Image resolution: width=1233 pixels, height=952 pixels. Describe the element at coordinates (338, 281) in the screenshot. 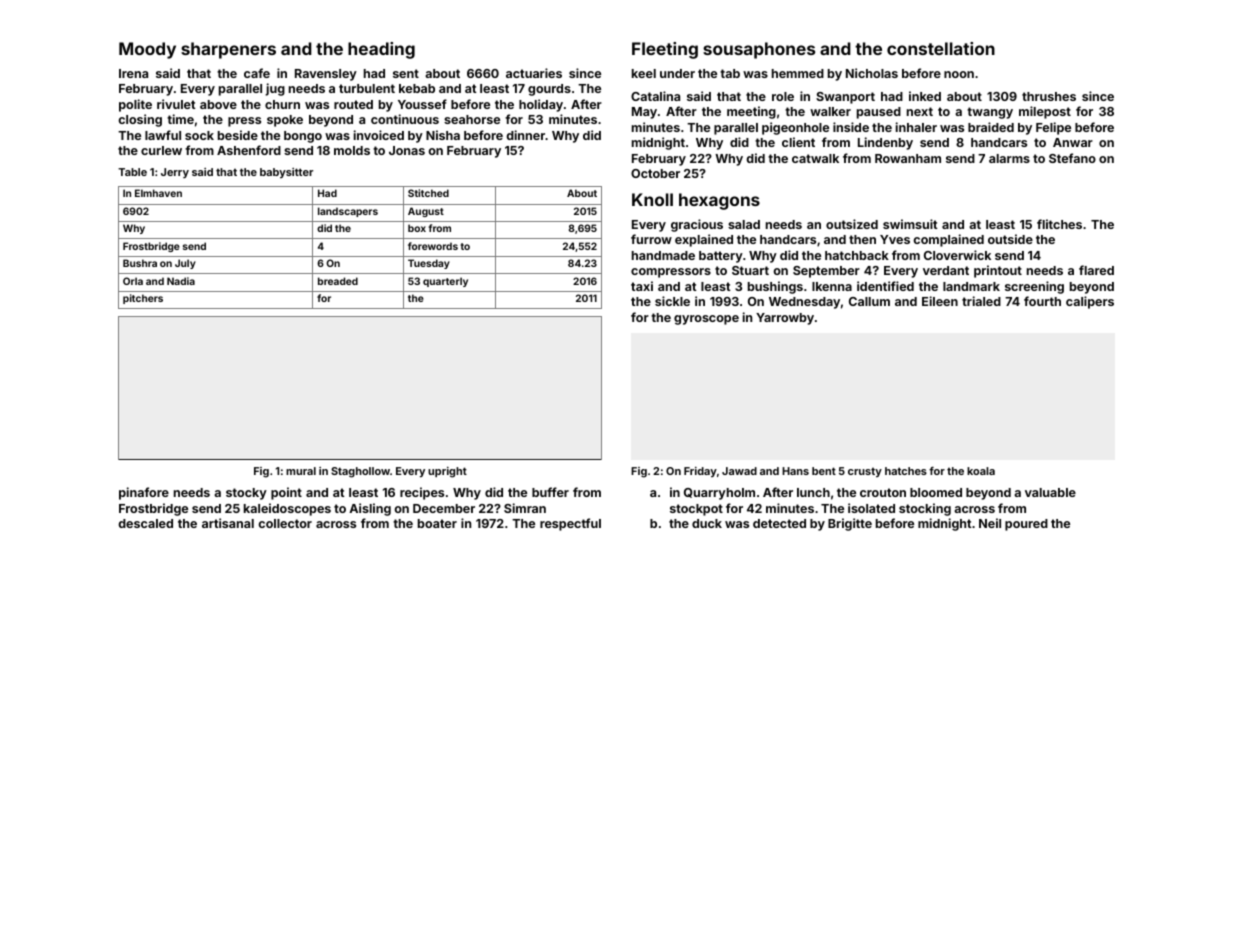

I see `breaded` at that location.
